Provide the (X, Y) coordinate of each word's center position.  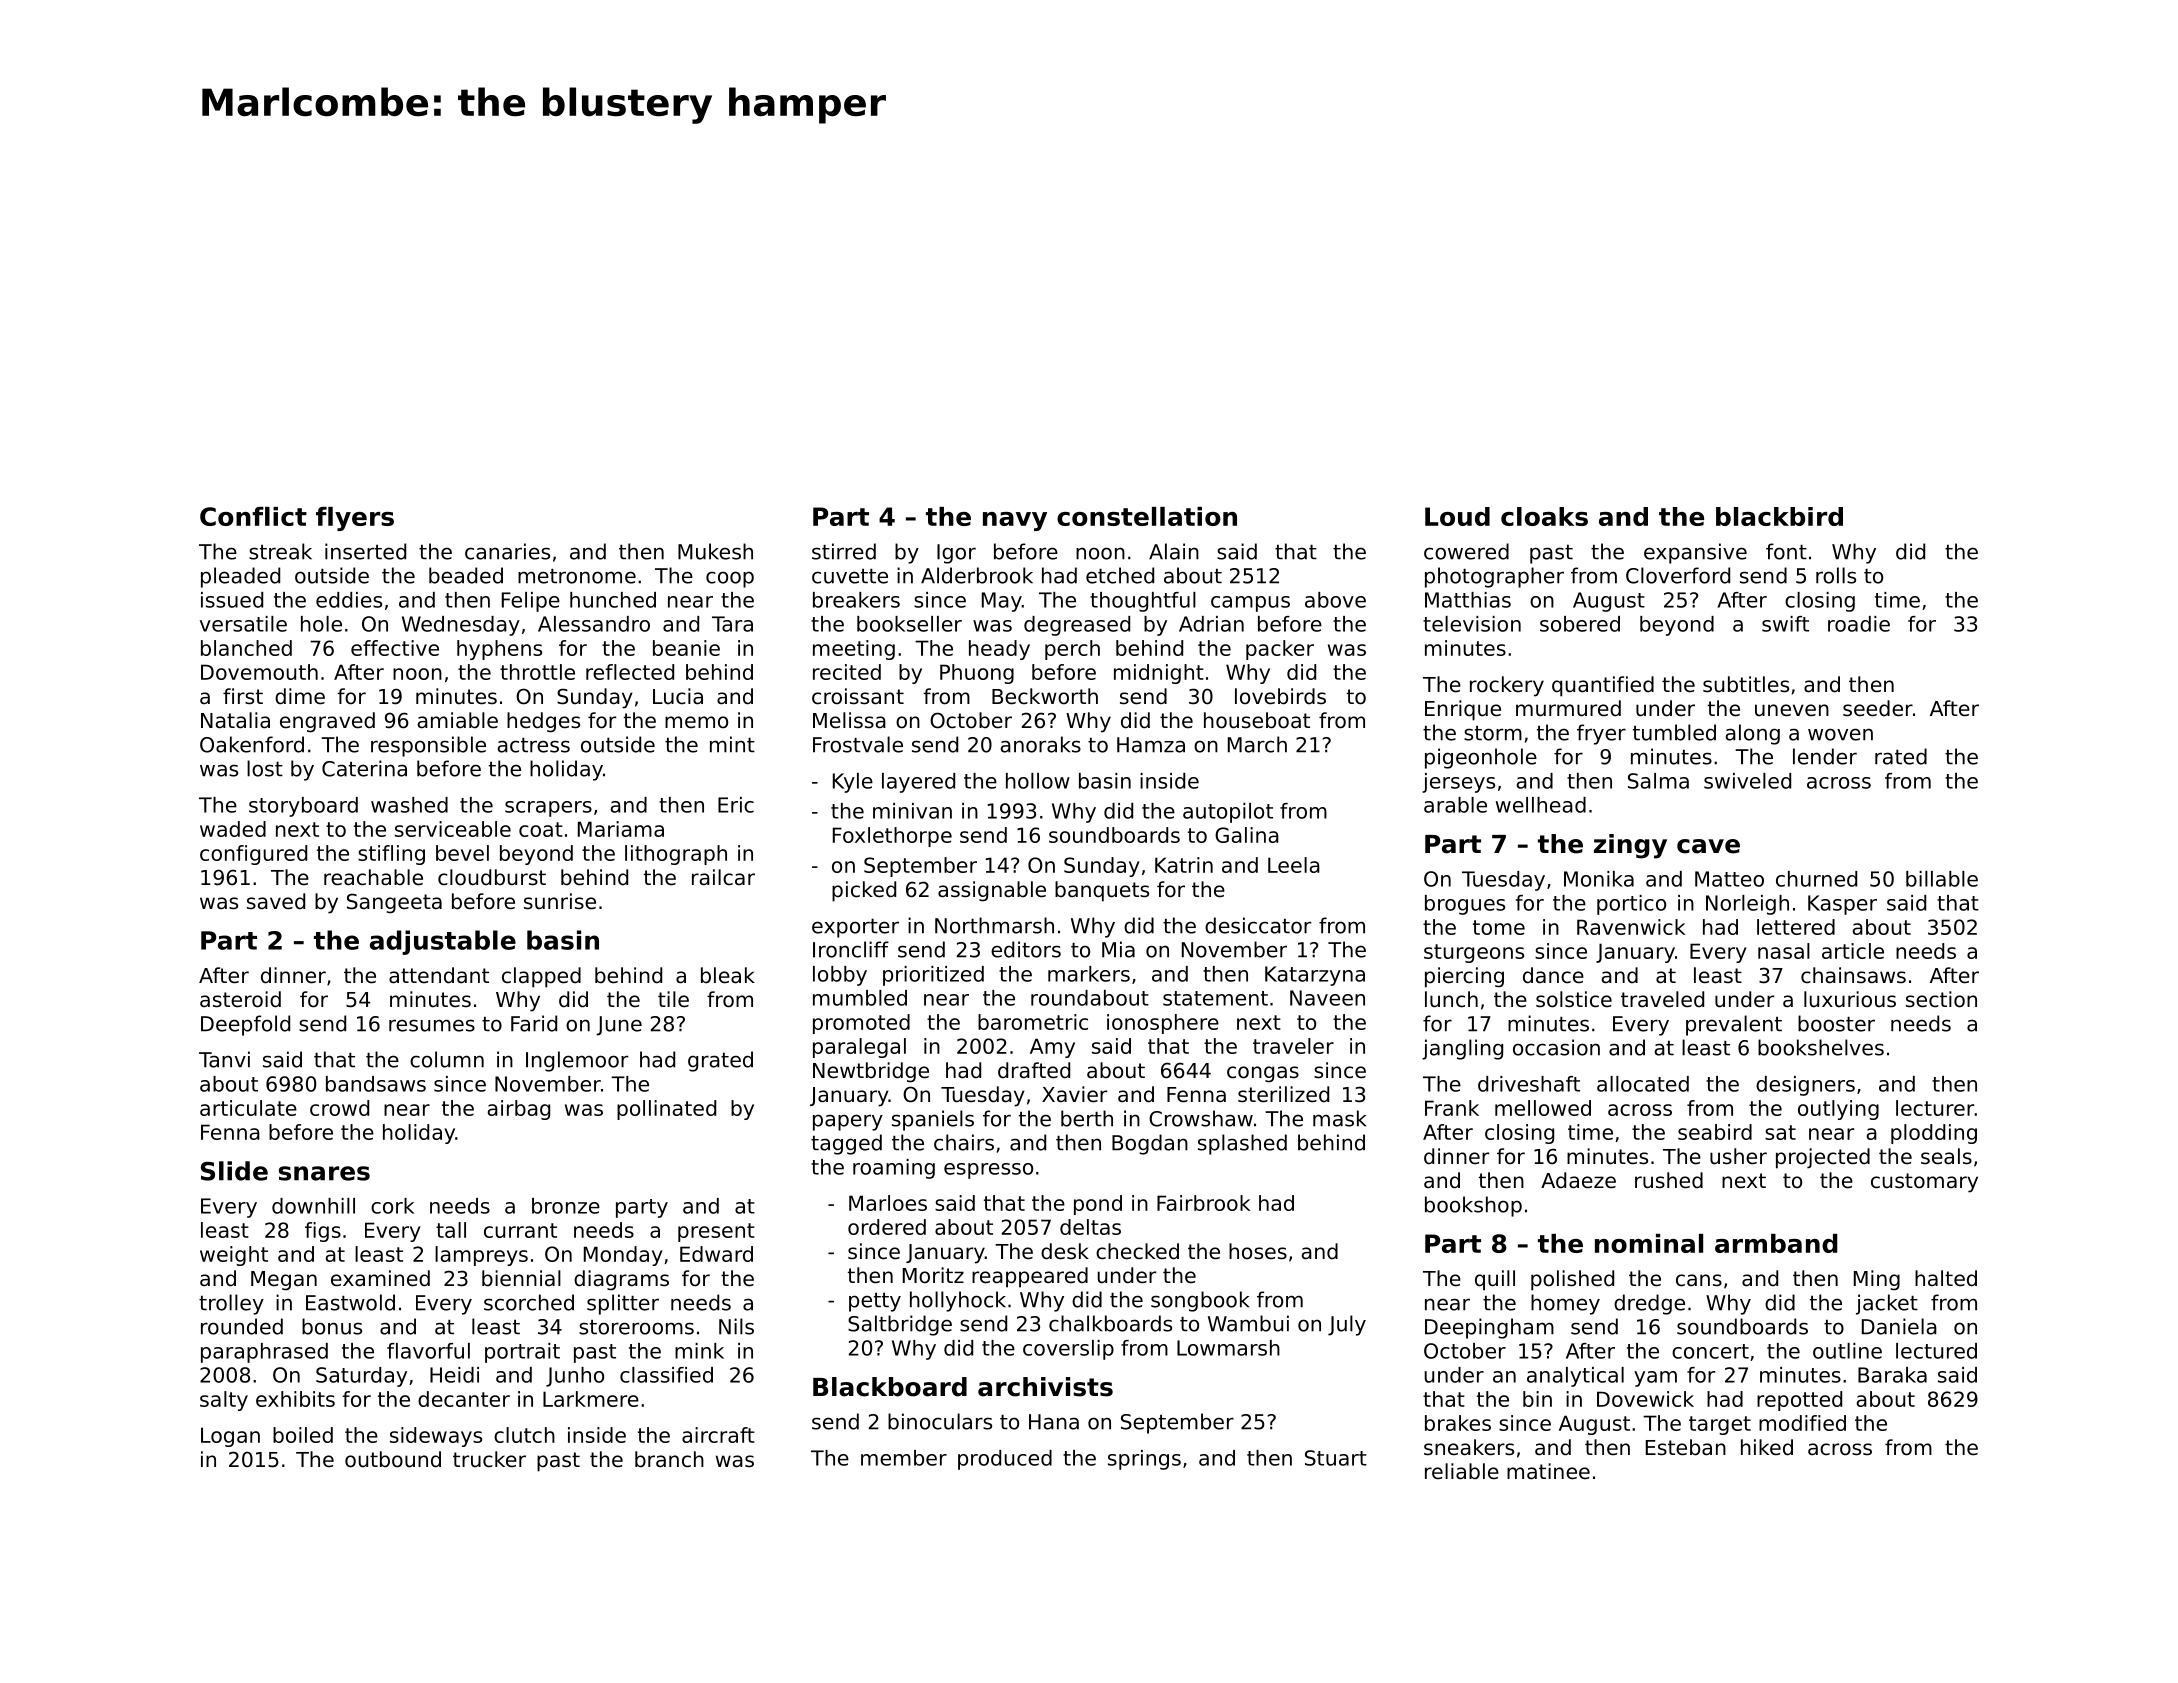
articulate (248, 1108)
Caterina (364, 768)
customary (1924, 1183)
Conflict (253, 516)
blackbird (1779, 516)
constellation (1147, 516)
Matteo (1729, 879)
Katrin (1184, 865)
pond (1098, 1205)
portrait (522, 1353)
